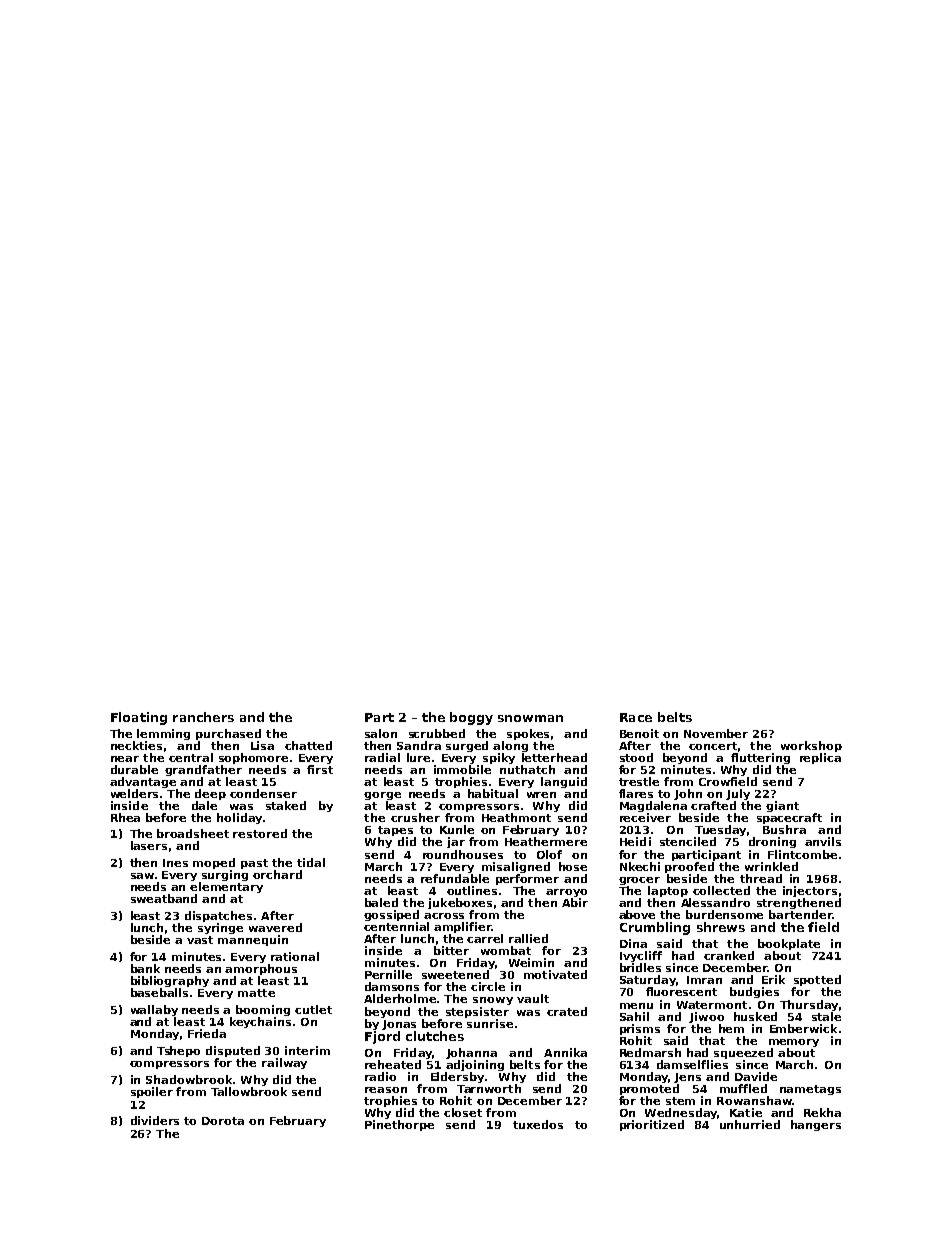 The height and width of the screenshot is (1233, 952). Describe the element at coordinates (528, 734) in the screenshot. I see `spokes` at that location.
